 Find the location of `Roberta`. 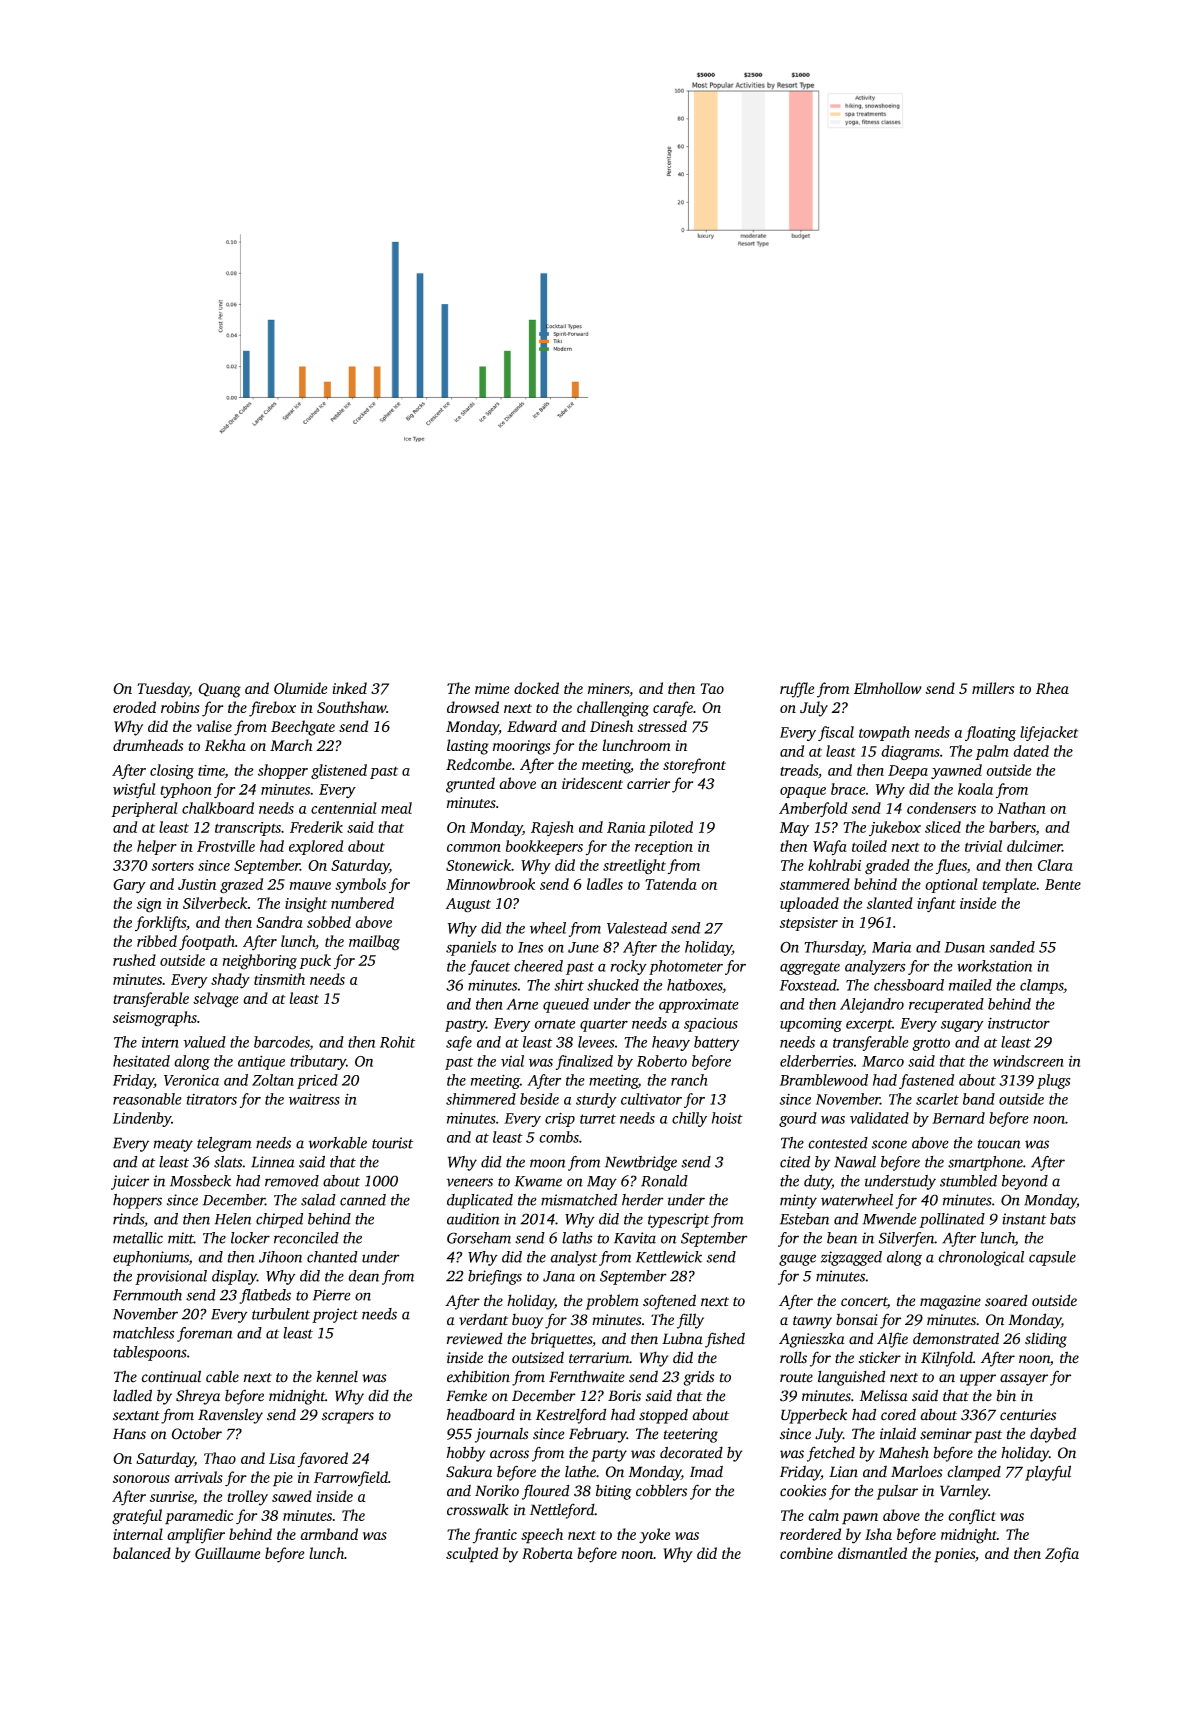

Roberta is located at coordinates (547, 1553).
